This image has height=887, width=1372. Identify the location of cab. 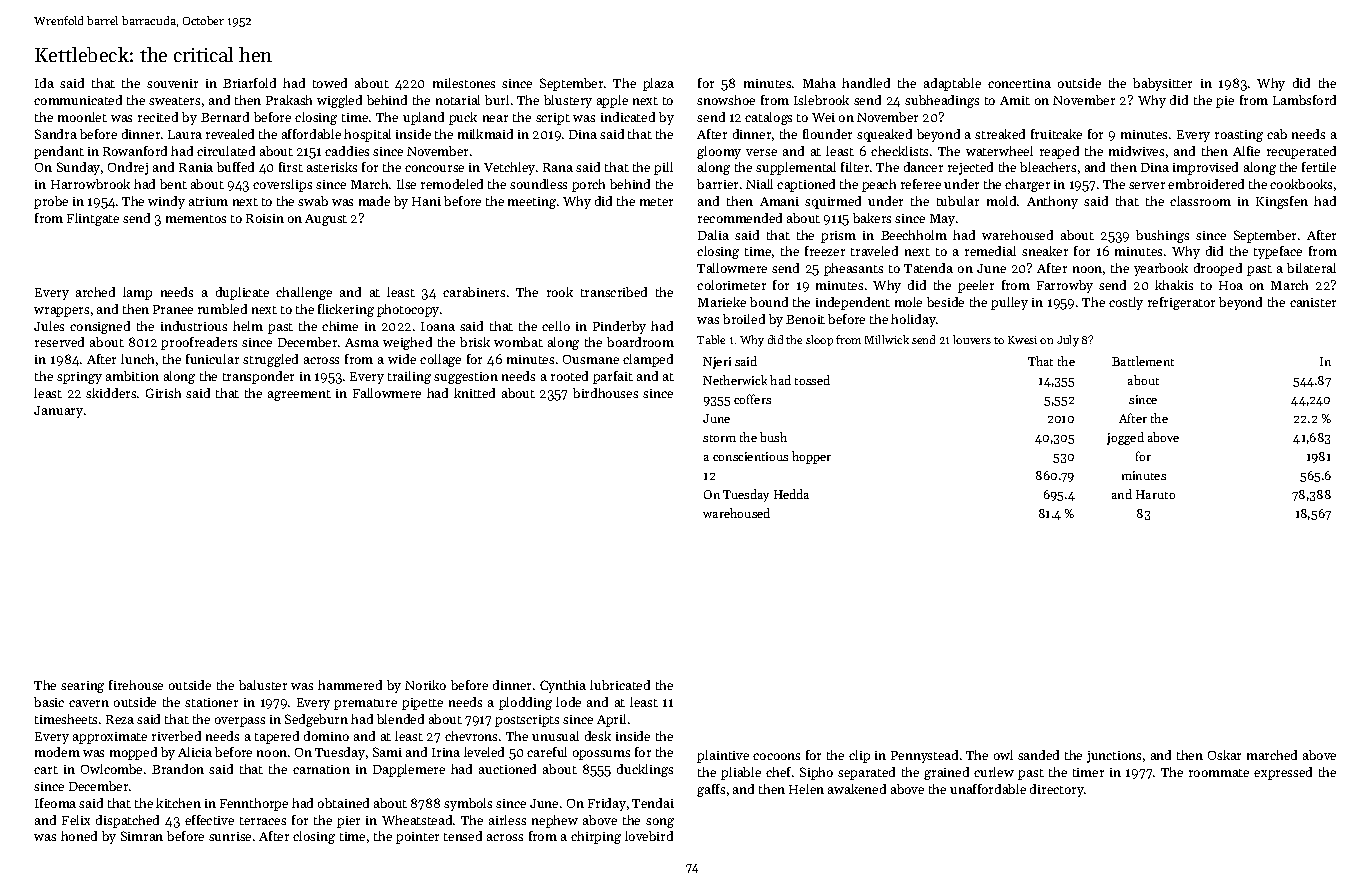
(1277, 134).
